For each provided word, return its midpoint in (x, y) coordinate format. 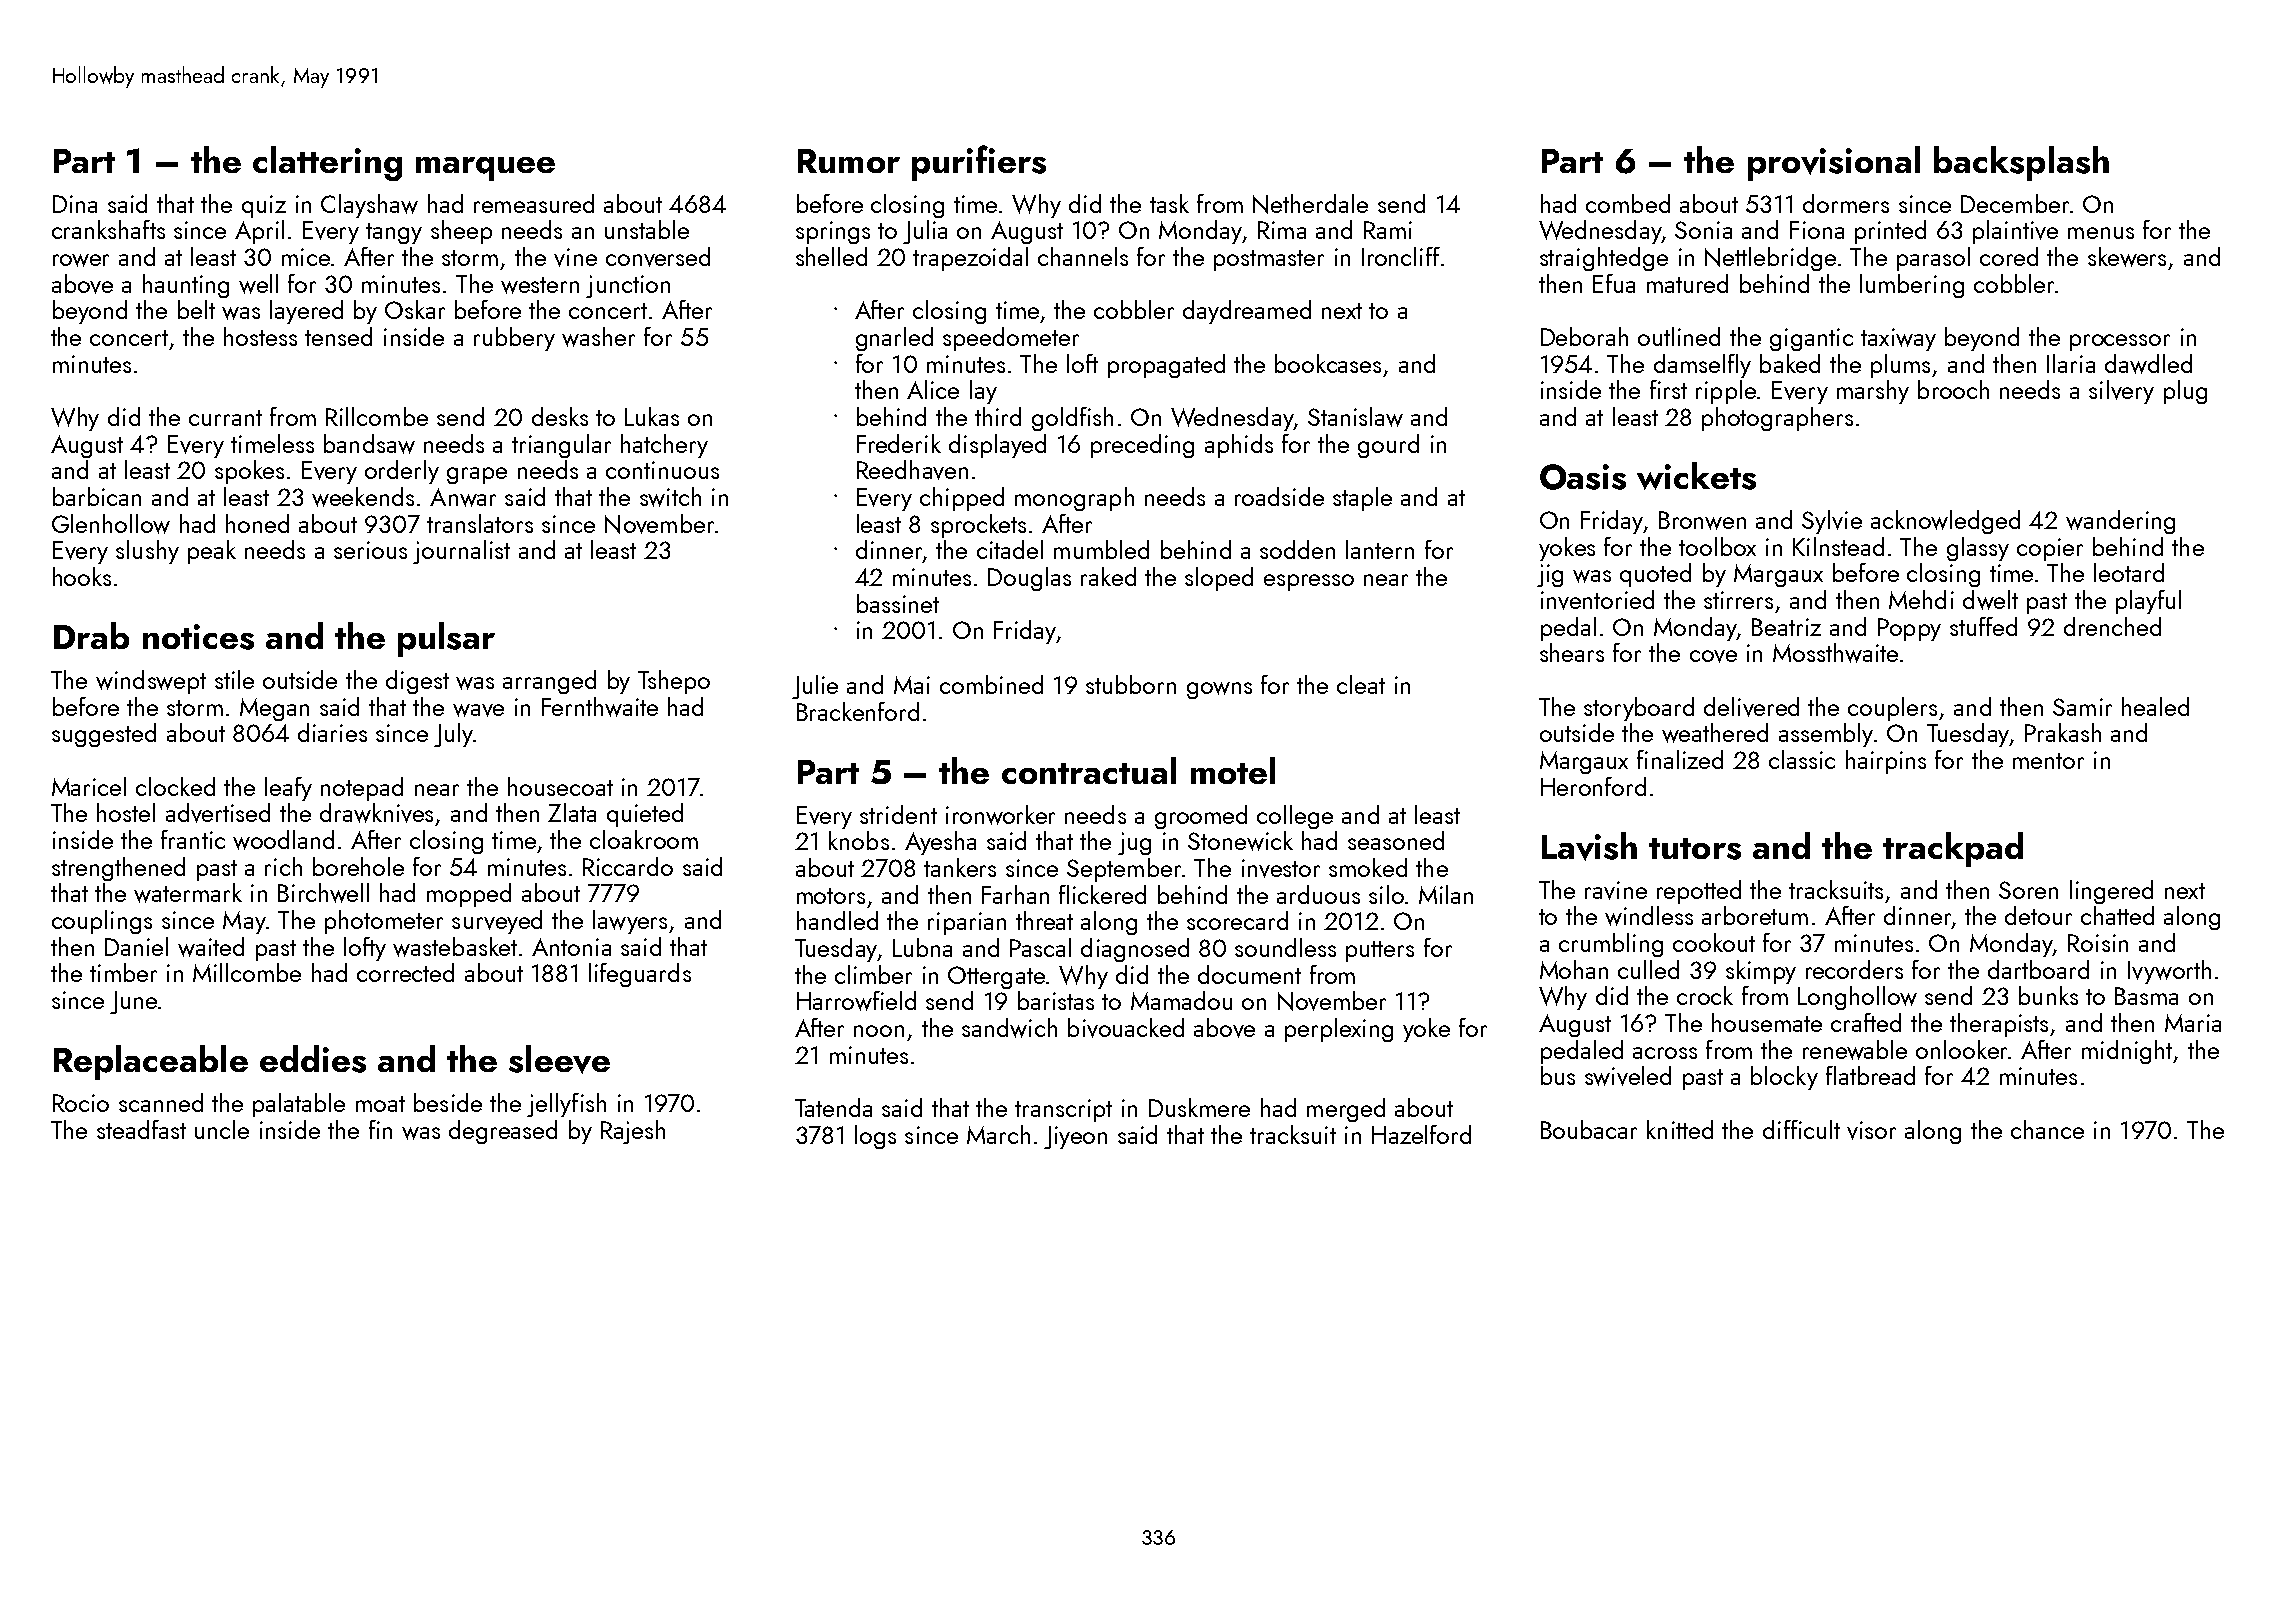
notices (198, 637)
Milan (1446, 894)
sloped (1219, 579)
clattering (327, 163)
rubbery (514, 339)
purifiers (979, 163)
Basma (2146, 996)
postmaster (1269, 260)
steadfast (141, 1129)
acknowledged (1945, 522)
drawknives (376, 813)
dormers (1846, 203)
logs (875, 1137)
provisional (1834, 163)
